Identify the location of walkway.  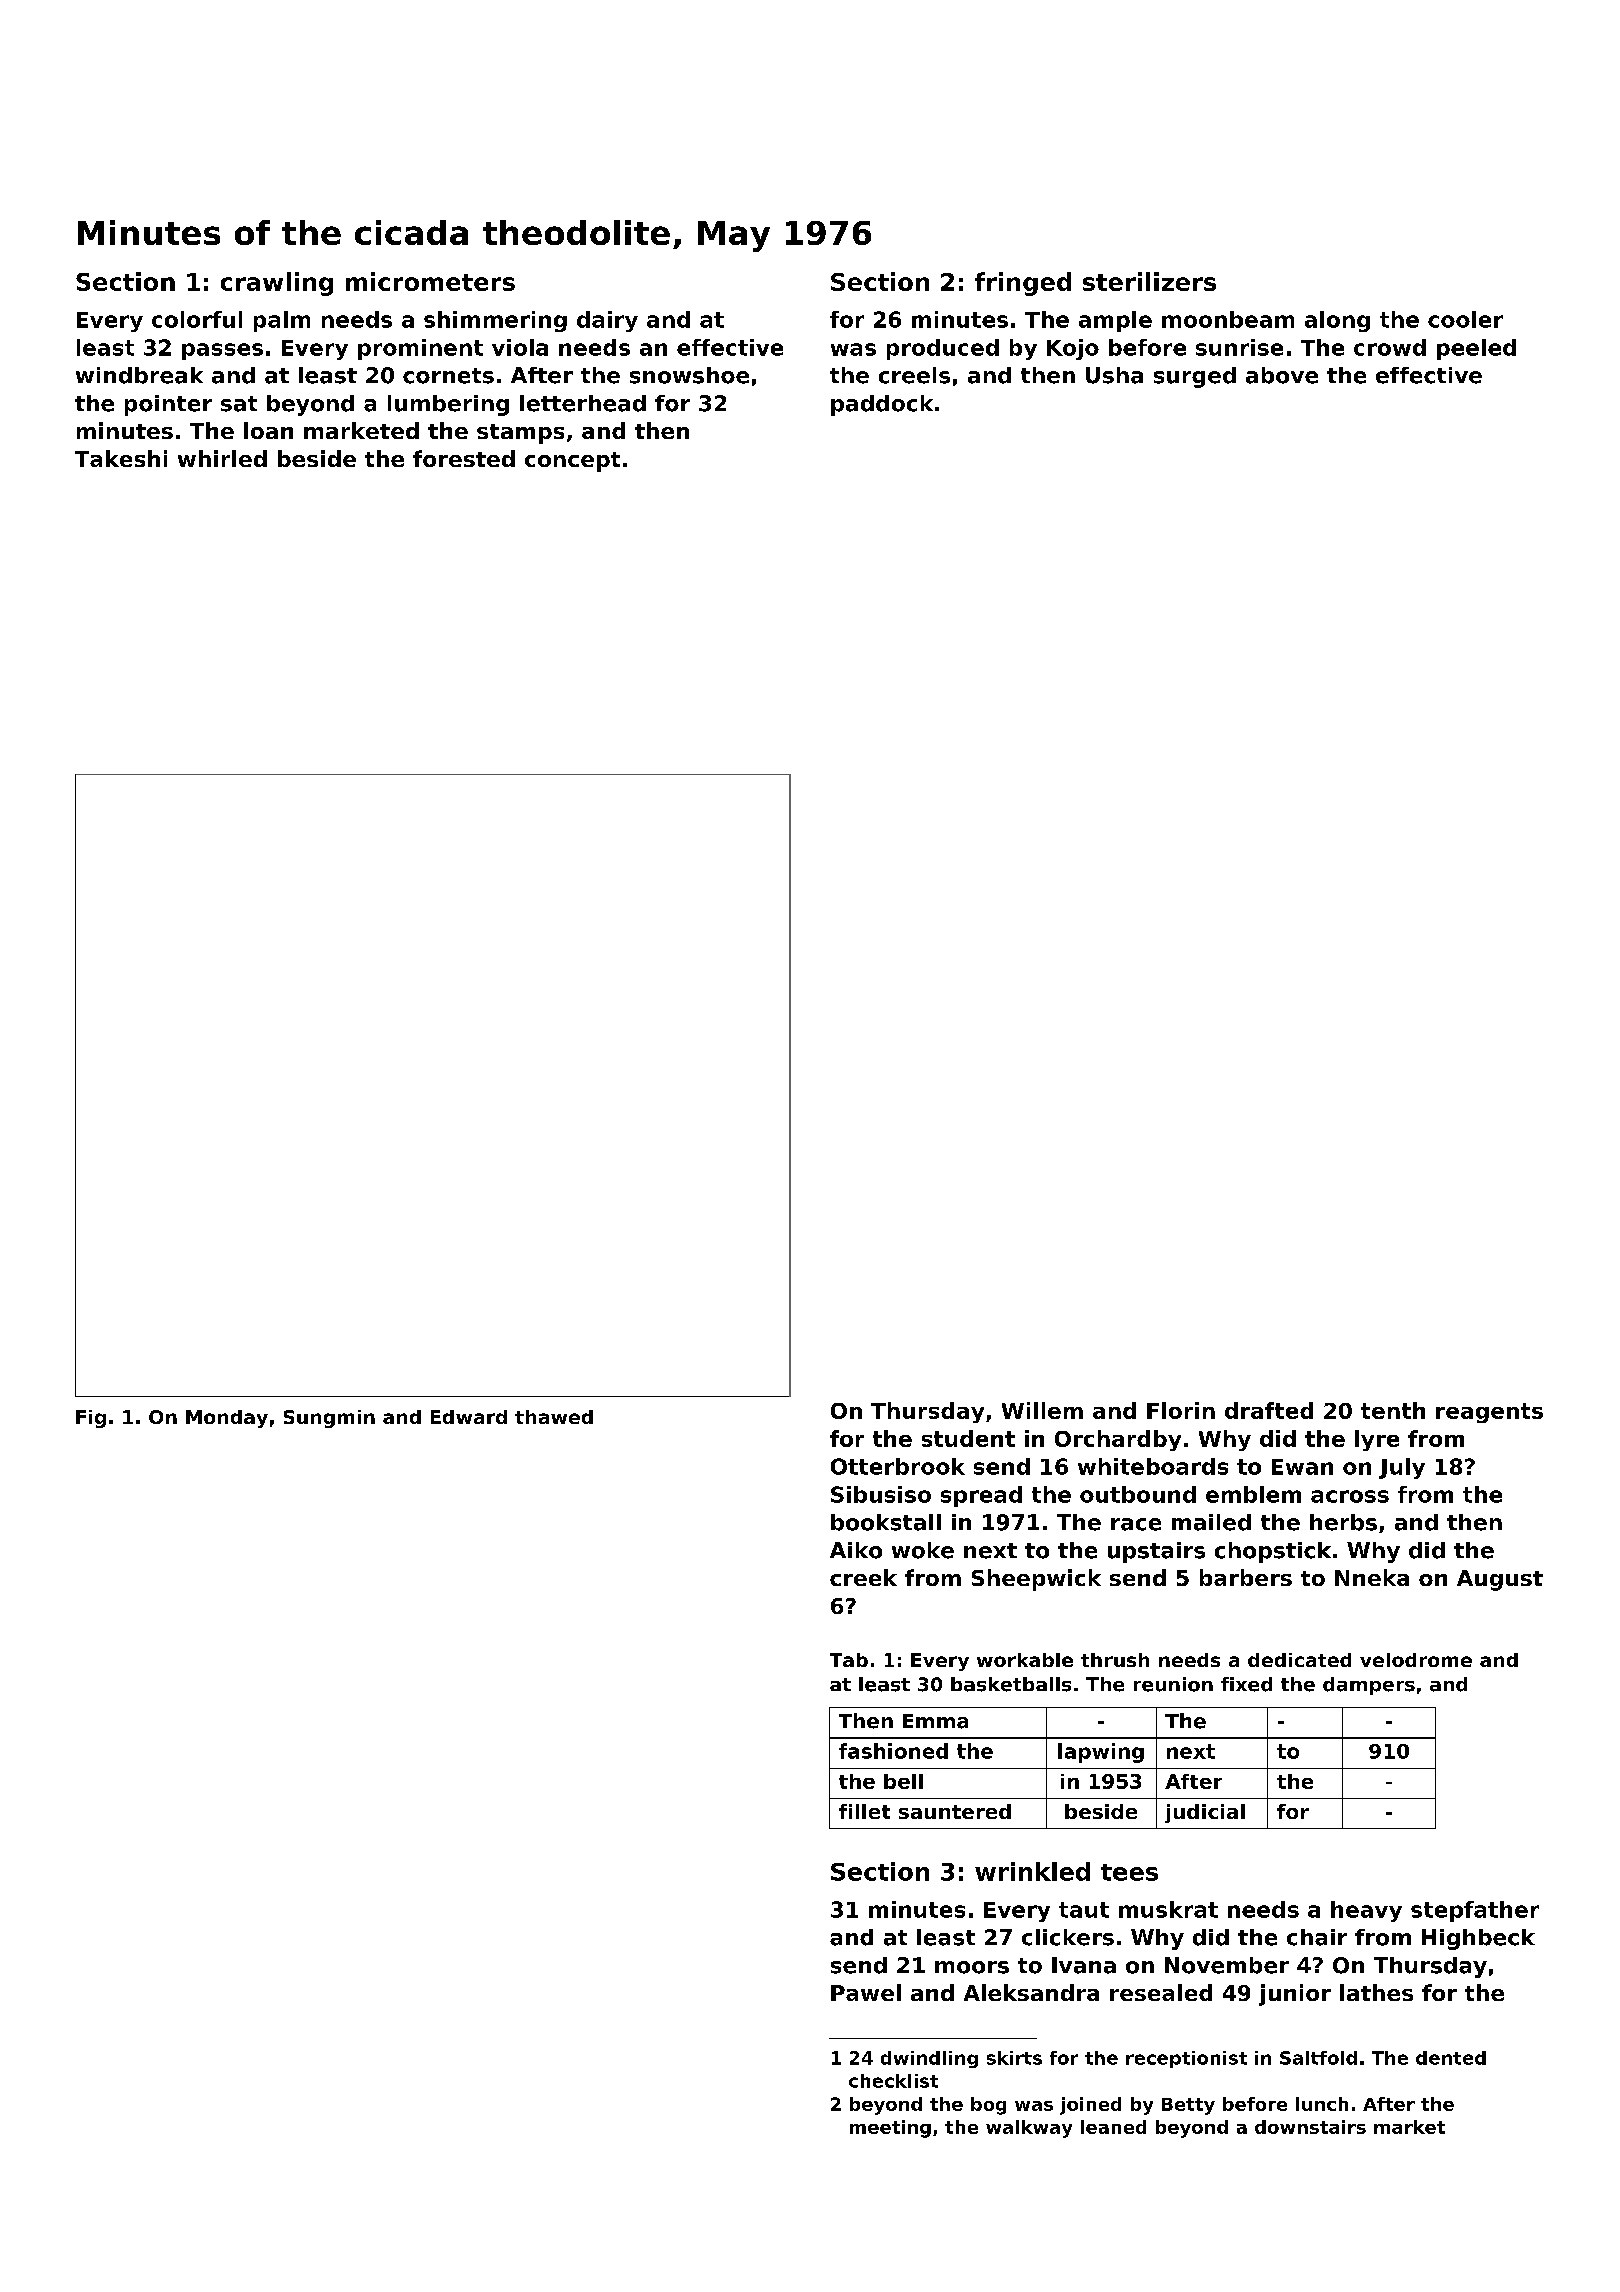
(1029, 2129).
